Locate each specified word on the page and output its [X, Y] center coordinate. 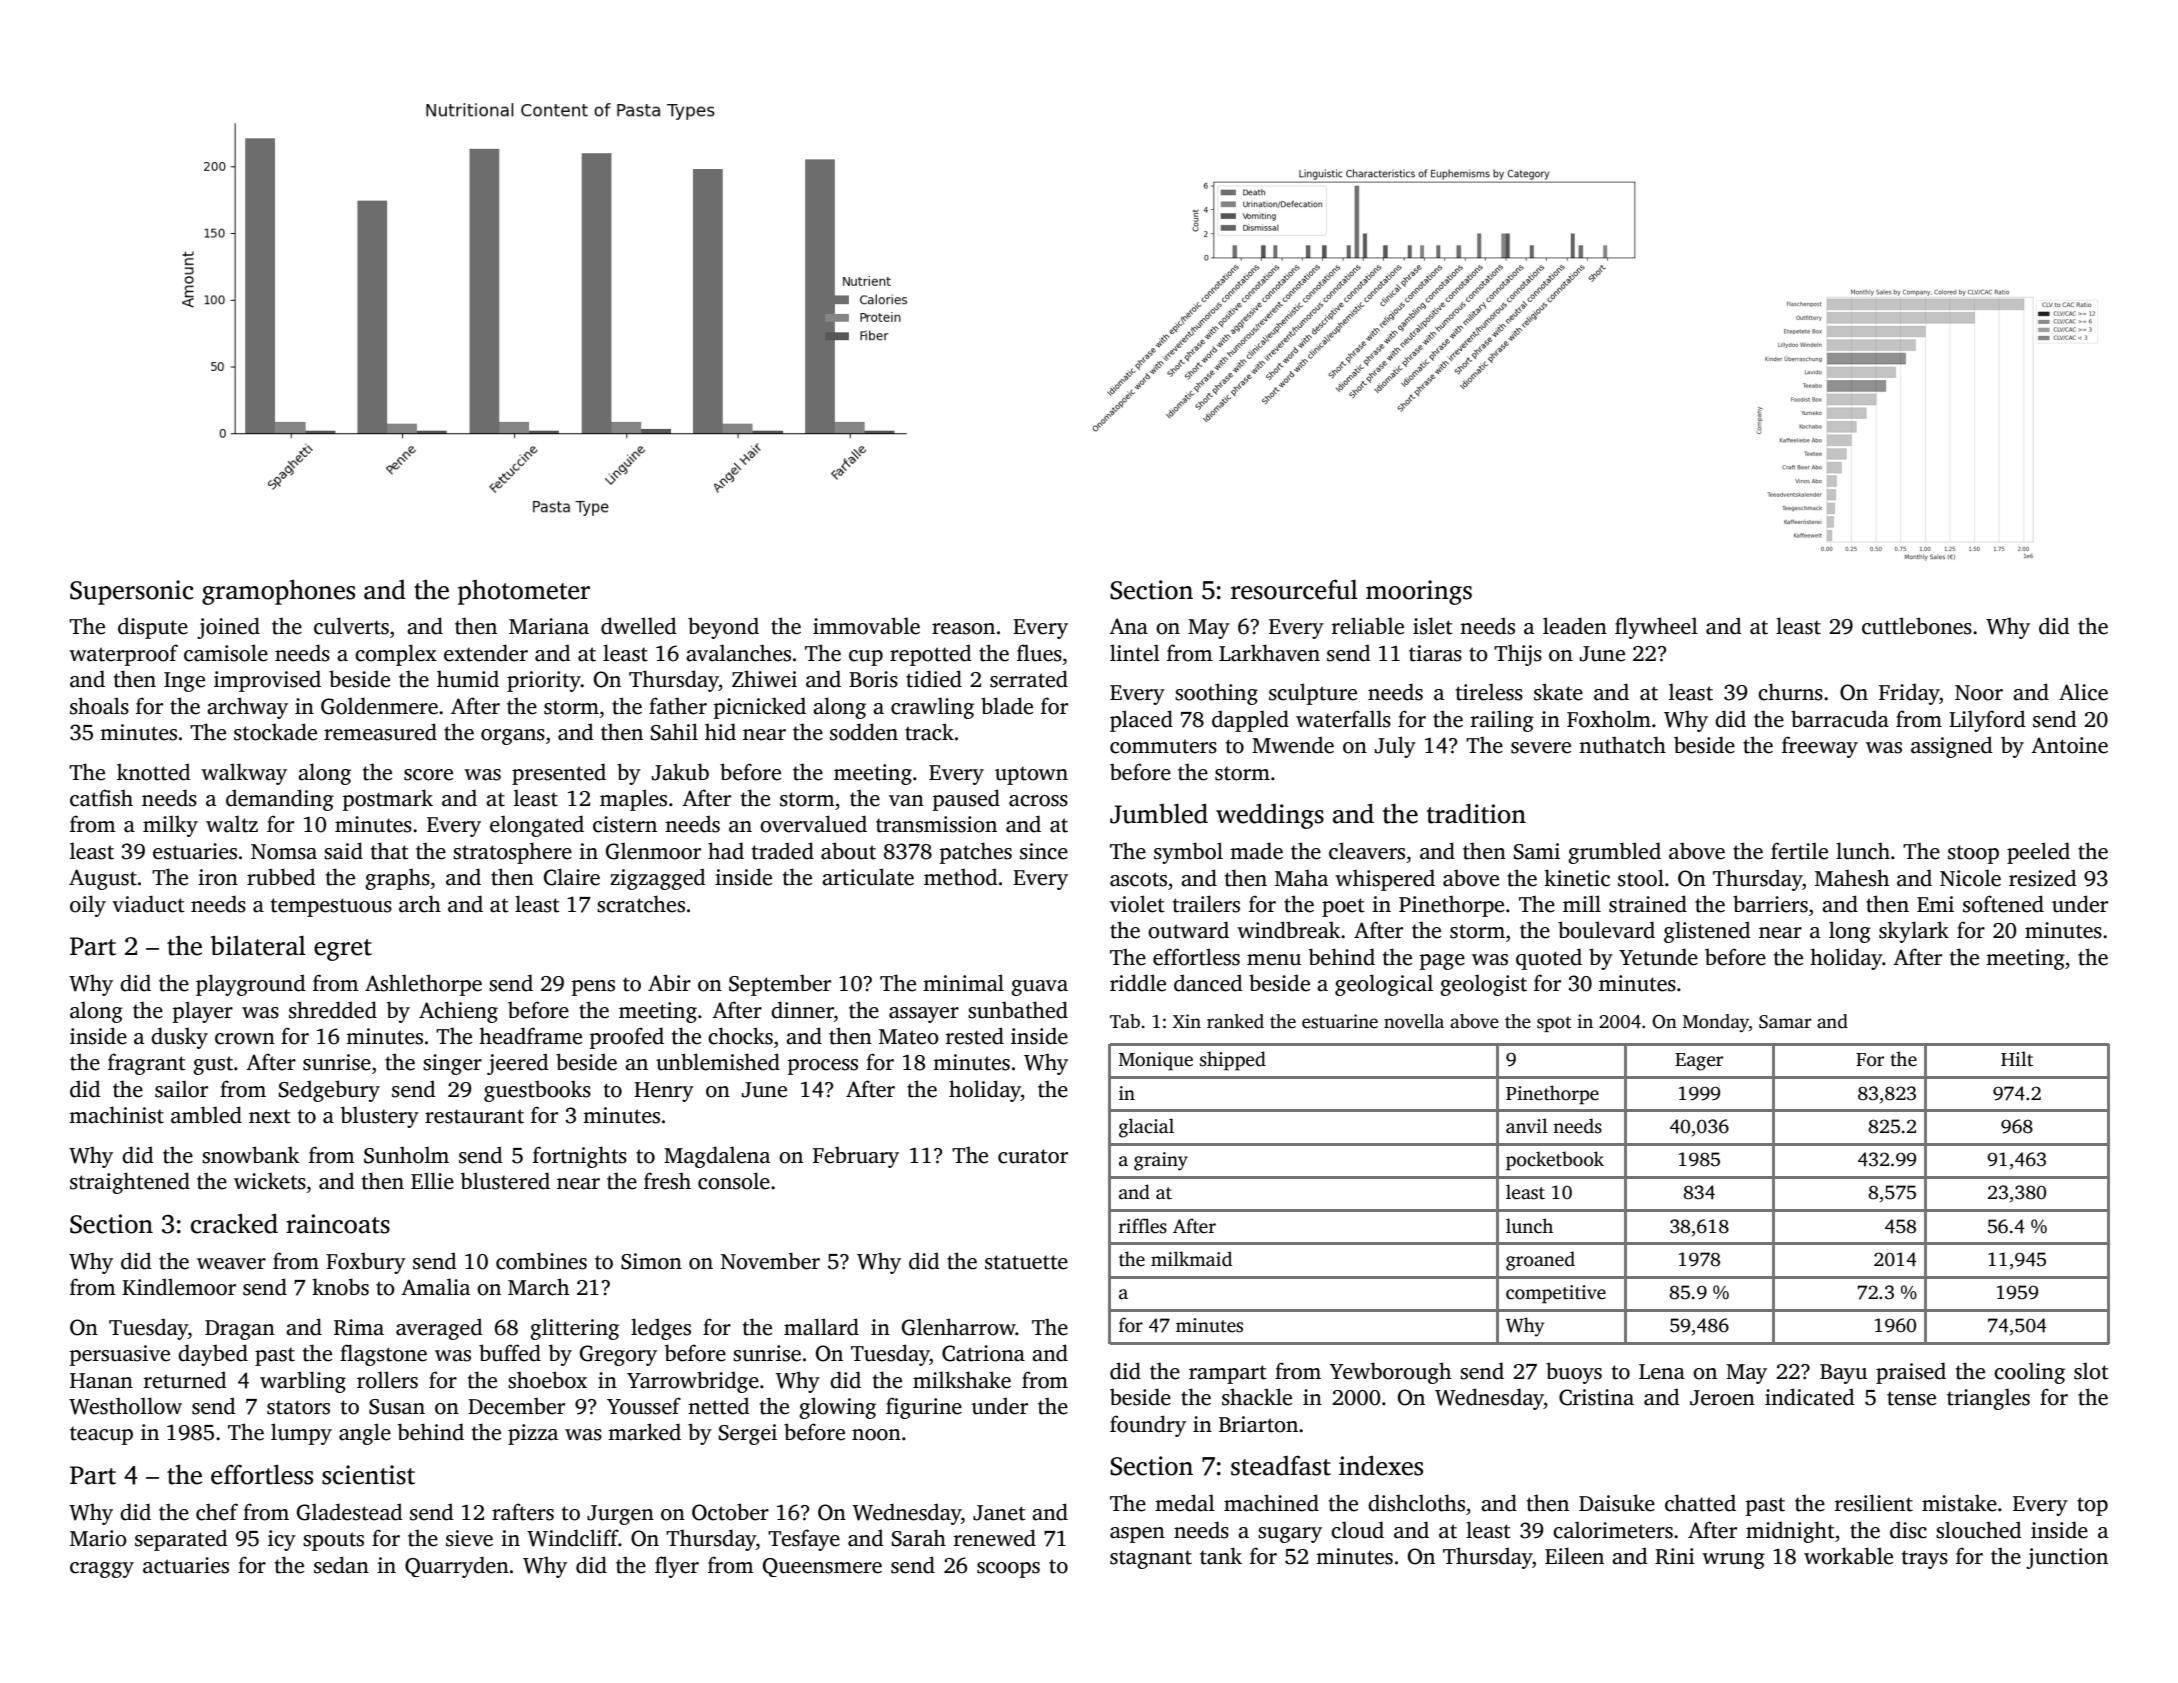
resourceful [1294, 589]
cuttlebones [1917, 626]
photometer [524, 592]
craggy [102, 1570]
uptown [1031, 775]
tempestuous [331, 907]
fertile [1799, 851]
